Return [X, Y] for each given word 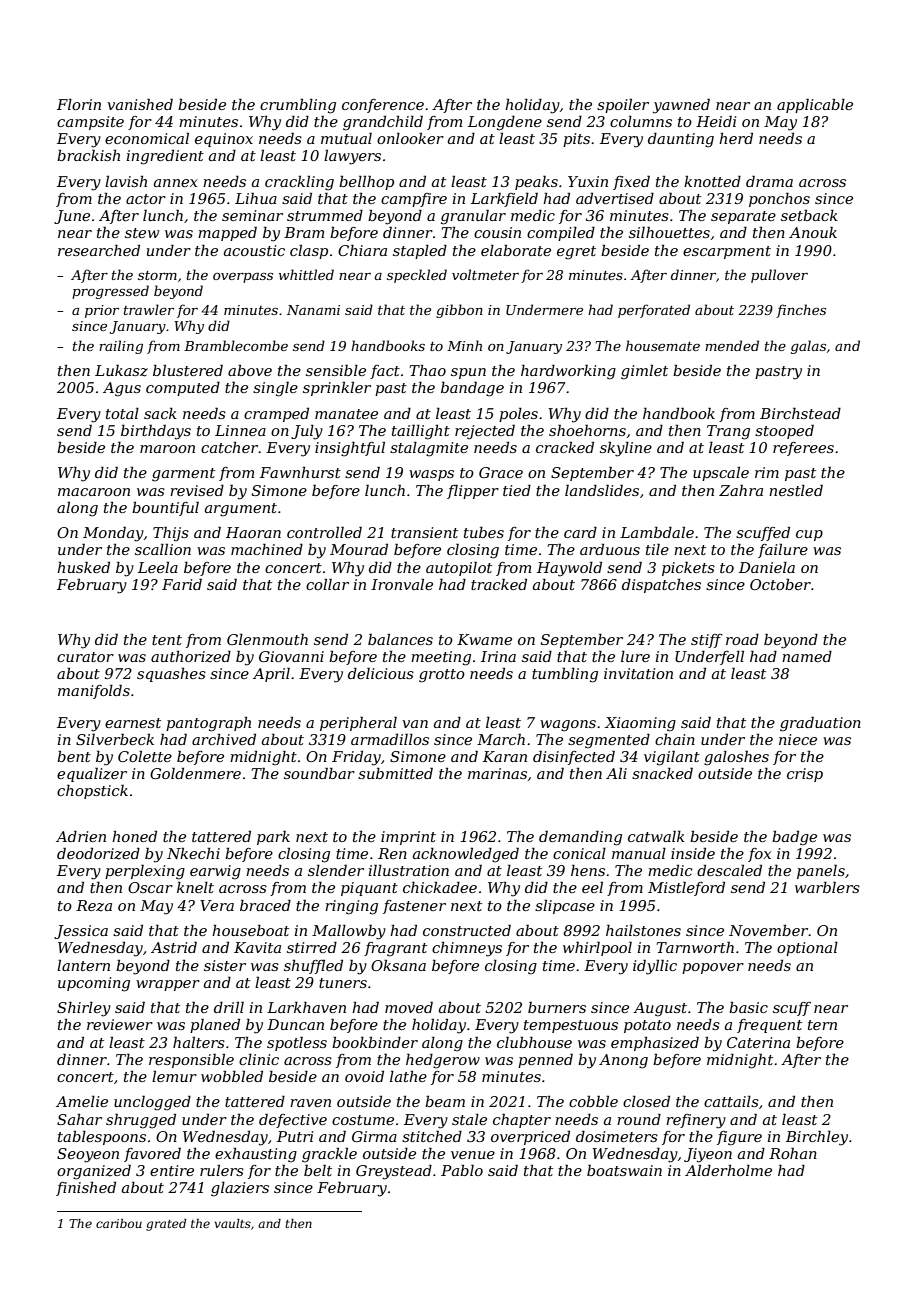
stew [142, 233]
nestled [796, 490]
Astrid [174, 947]
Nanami [313, 310]
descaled [729, 870]
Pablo [462, 1170]
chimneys [467, 949]
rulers [222, 1170]
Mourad [359, 549]
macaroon [94, 492]
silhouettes [669, 232]
